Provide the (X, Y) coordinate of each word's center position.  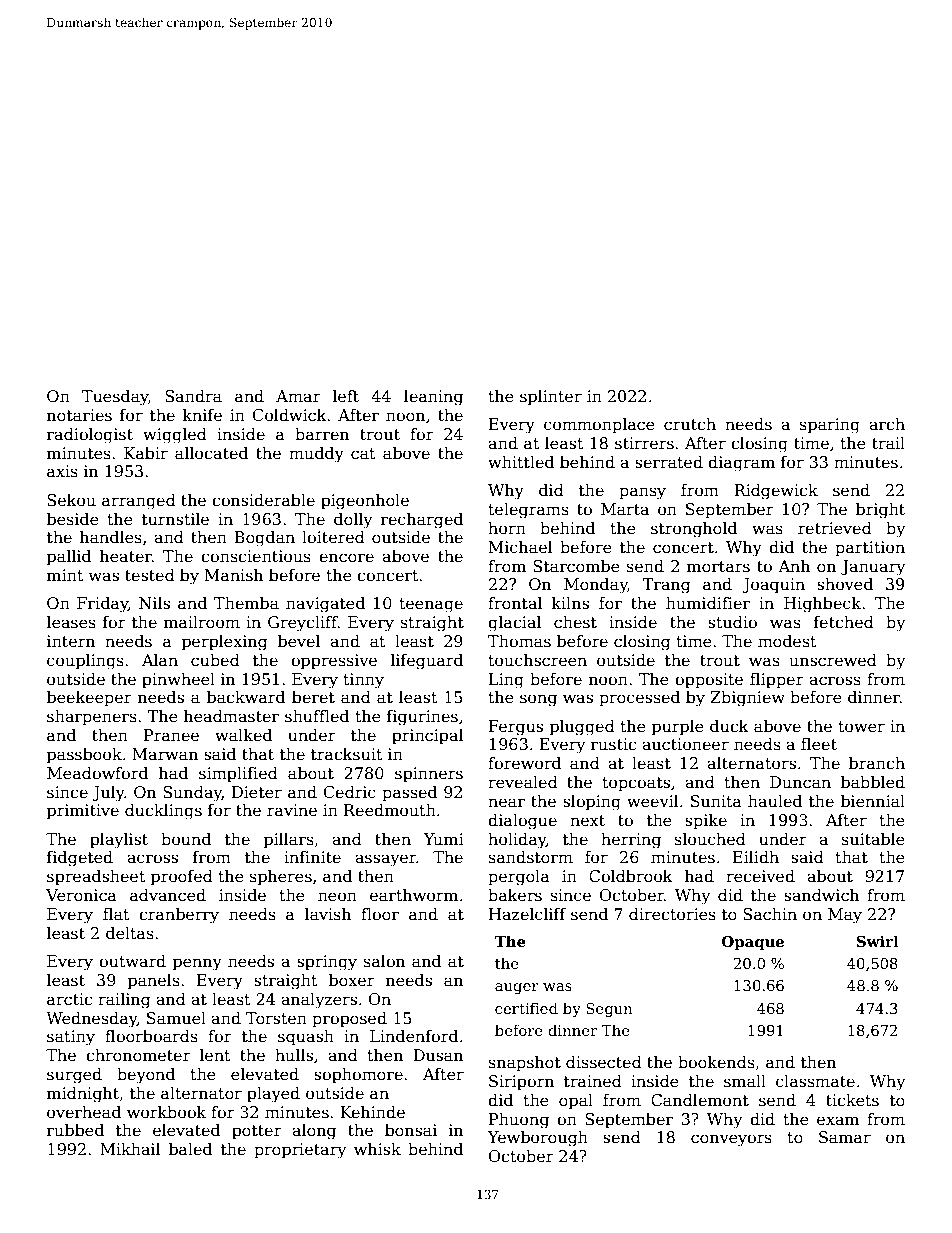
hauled (775, 800)
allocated (211, 453)
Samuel (176, 1018)
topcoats (636, 784)
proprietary (300, 1151)
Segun (609, 1010)
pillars (289, 840)
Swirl (878, 941)
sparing (830, 426)
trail (888, 443)
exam (838, 1120)
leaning (433, 397)
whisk (377, 1148)
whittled (521, 461)
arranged (139, 501)
